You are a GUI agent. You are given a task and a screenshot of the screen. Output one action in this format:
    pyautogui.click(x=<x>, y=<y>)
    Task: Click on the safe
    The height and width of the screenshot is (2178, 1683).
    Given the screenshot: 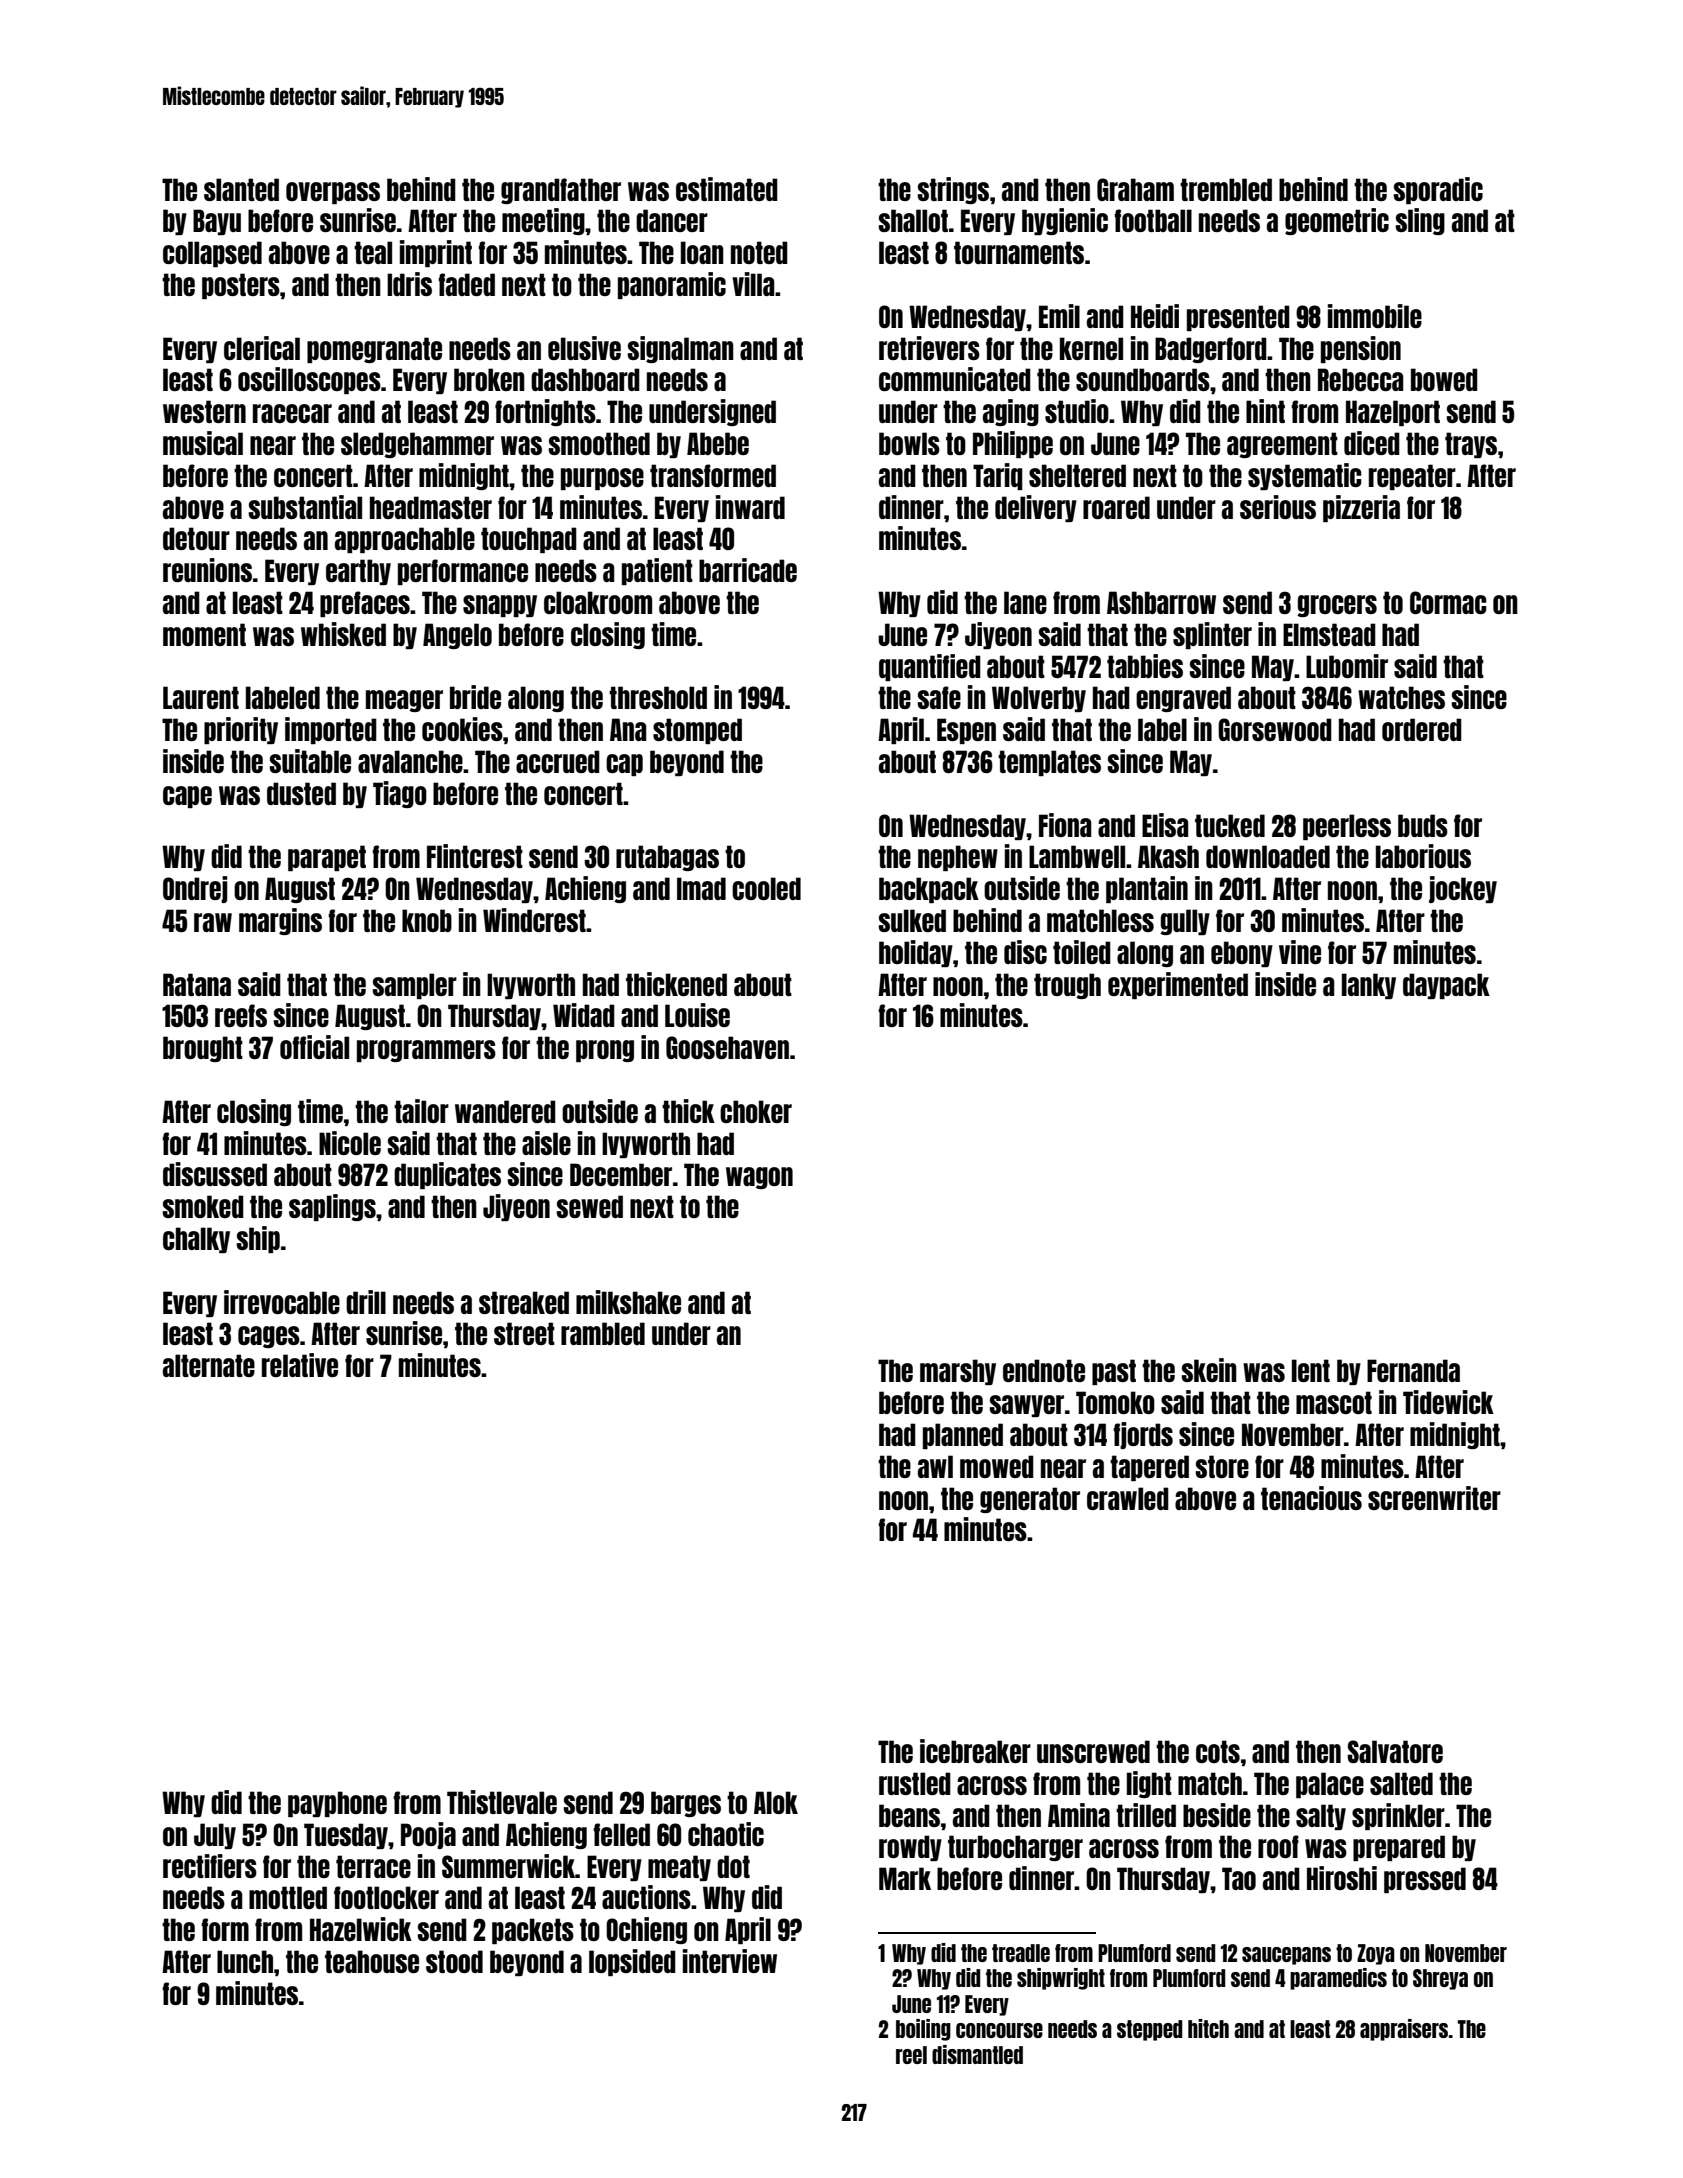 What is the action you would take?
    pyautogui.click(x=939, y=697)
